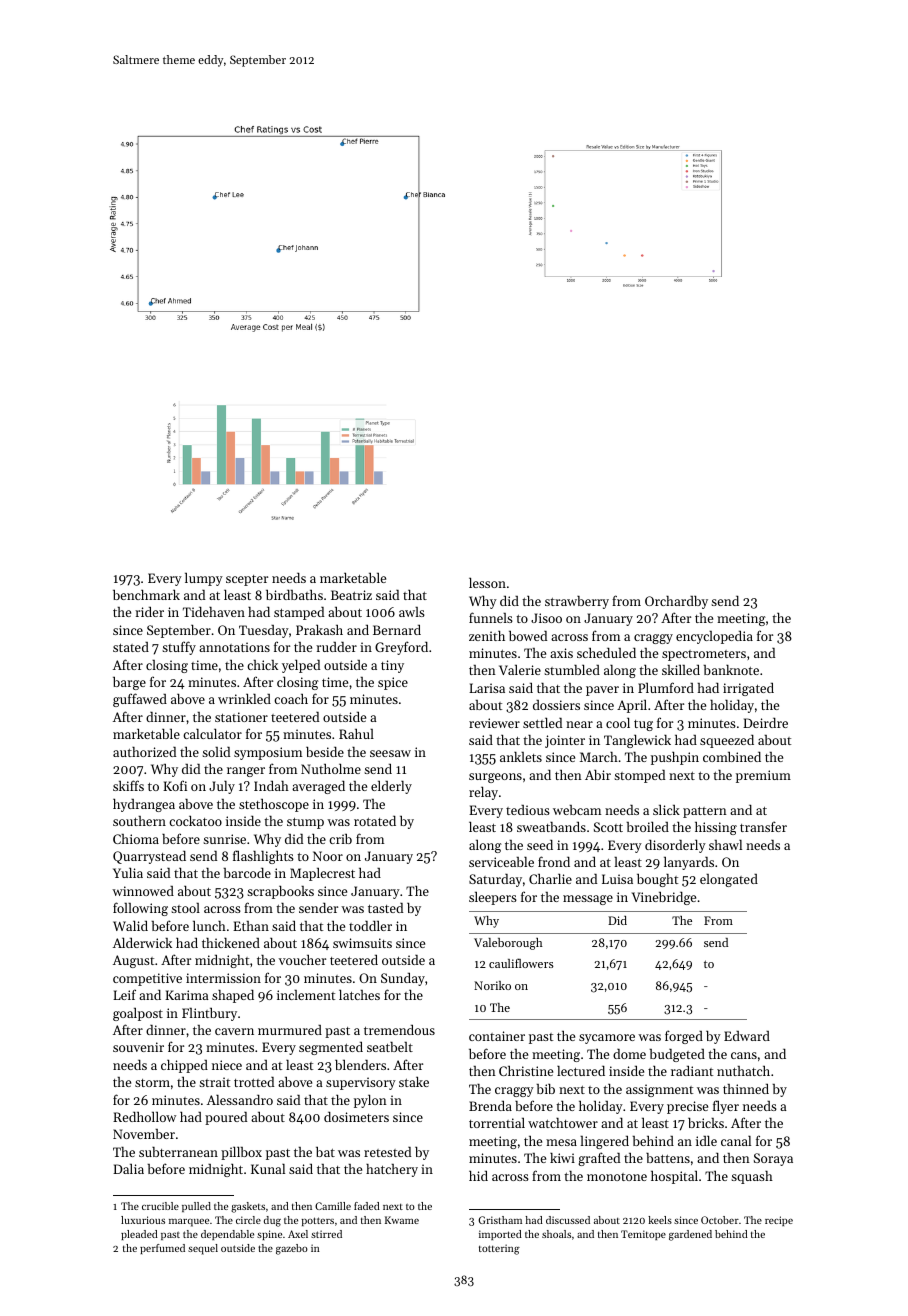  Describe the element at coordinates (617, 879) in the image. I see `Luisa` at that location.
